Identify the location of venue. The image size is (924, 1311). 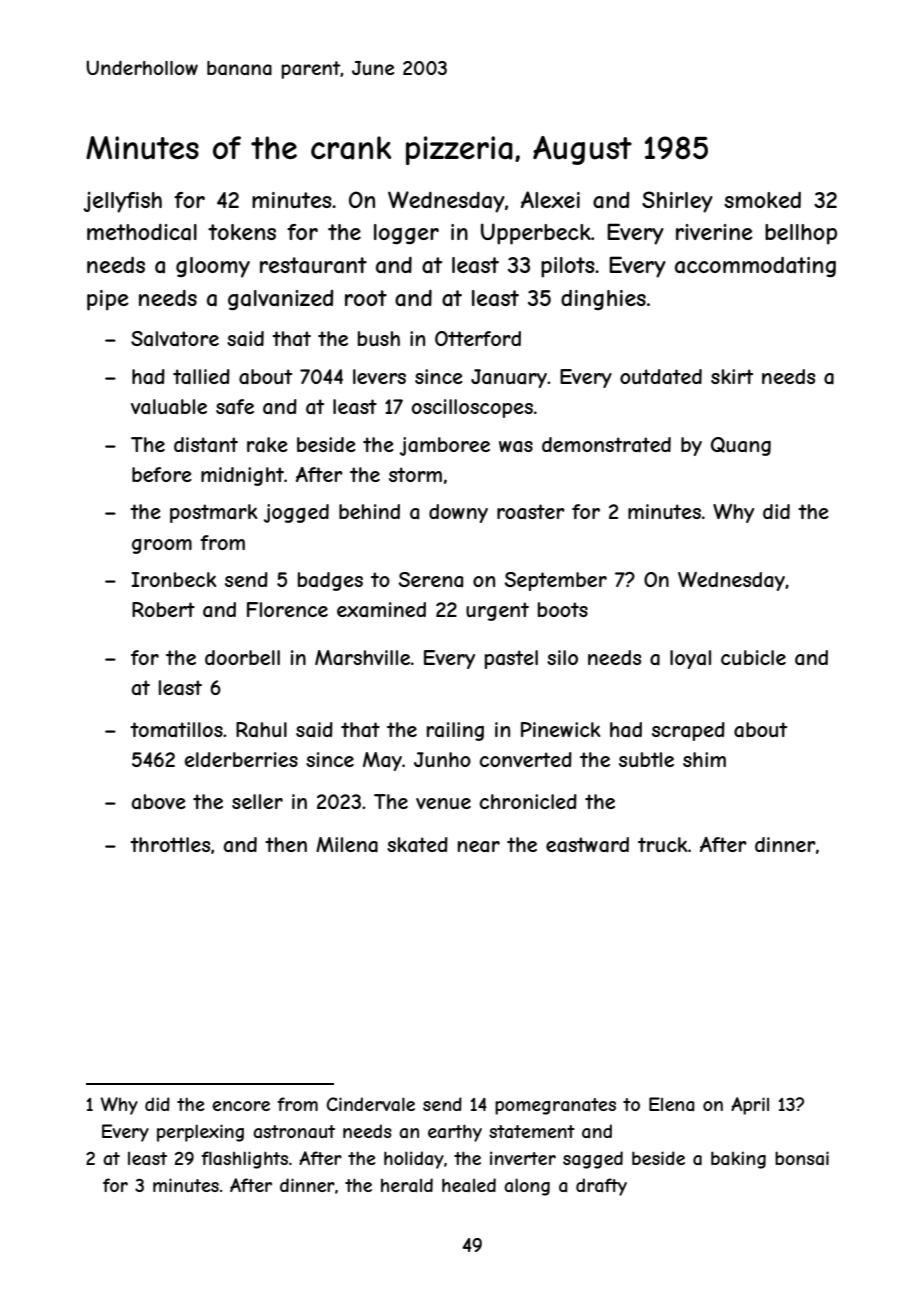
(443, 803).
